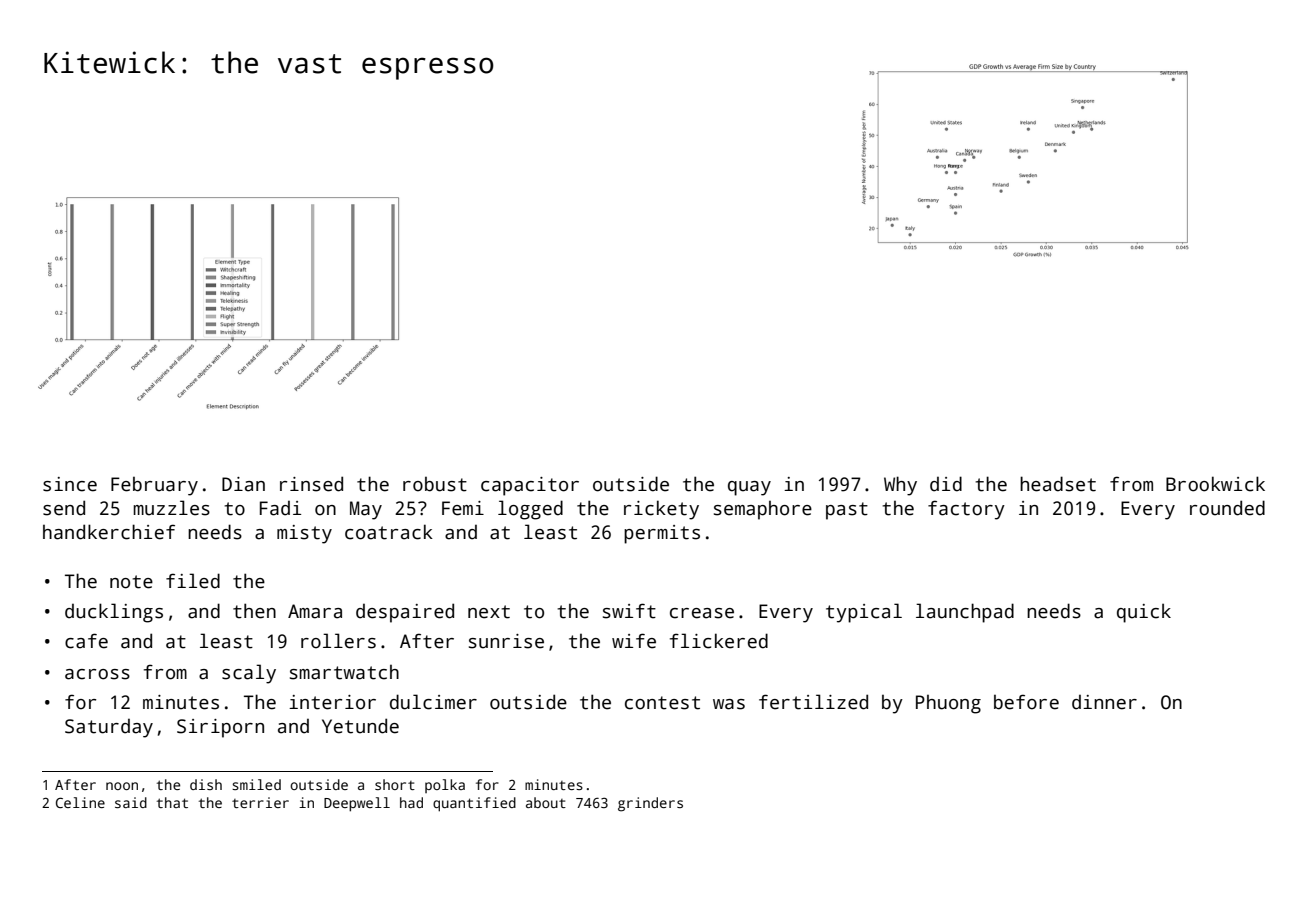 Image resolution: width=1308 pixels, height=924 pixels. Describe the element at coordinates (629, 611) in the screenshot. I see `swift` at that location.
